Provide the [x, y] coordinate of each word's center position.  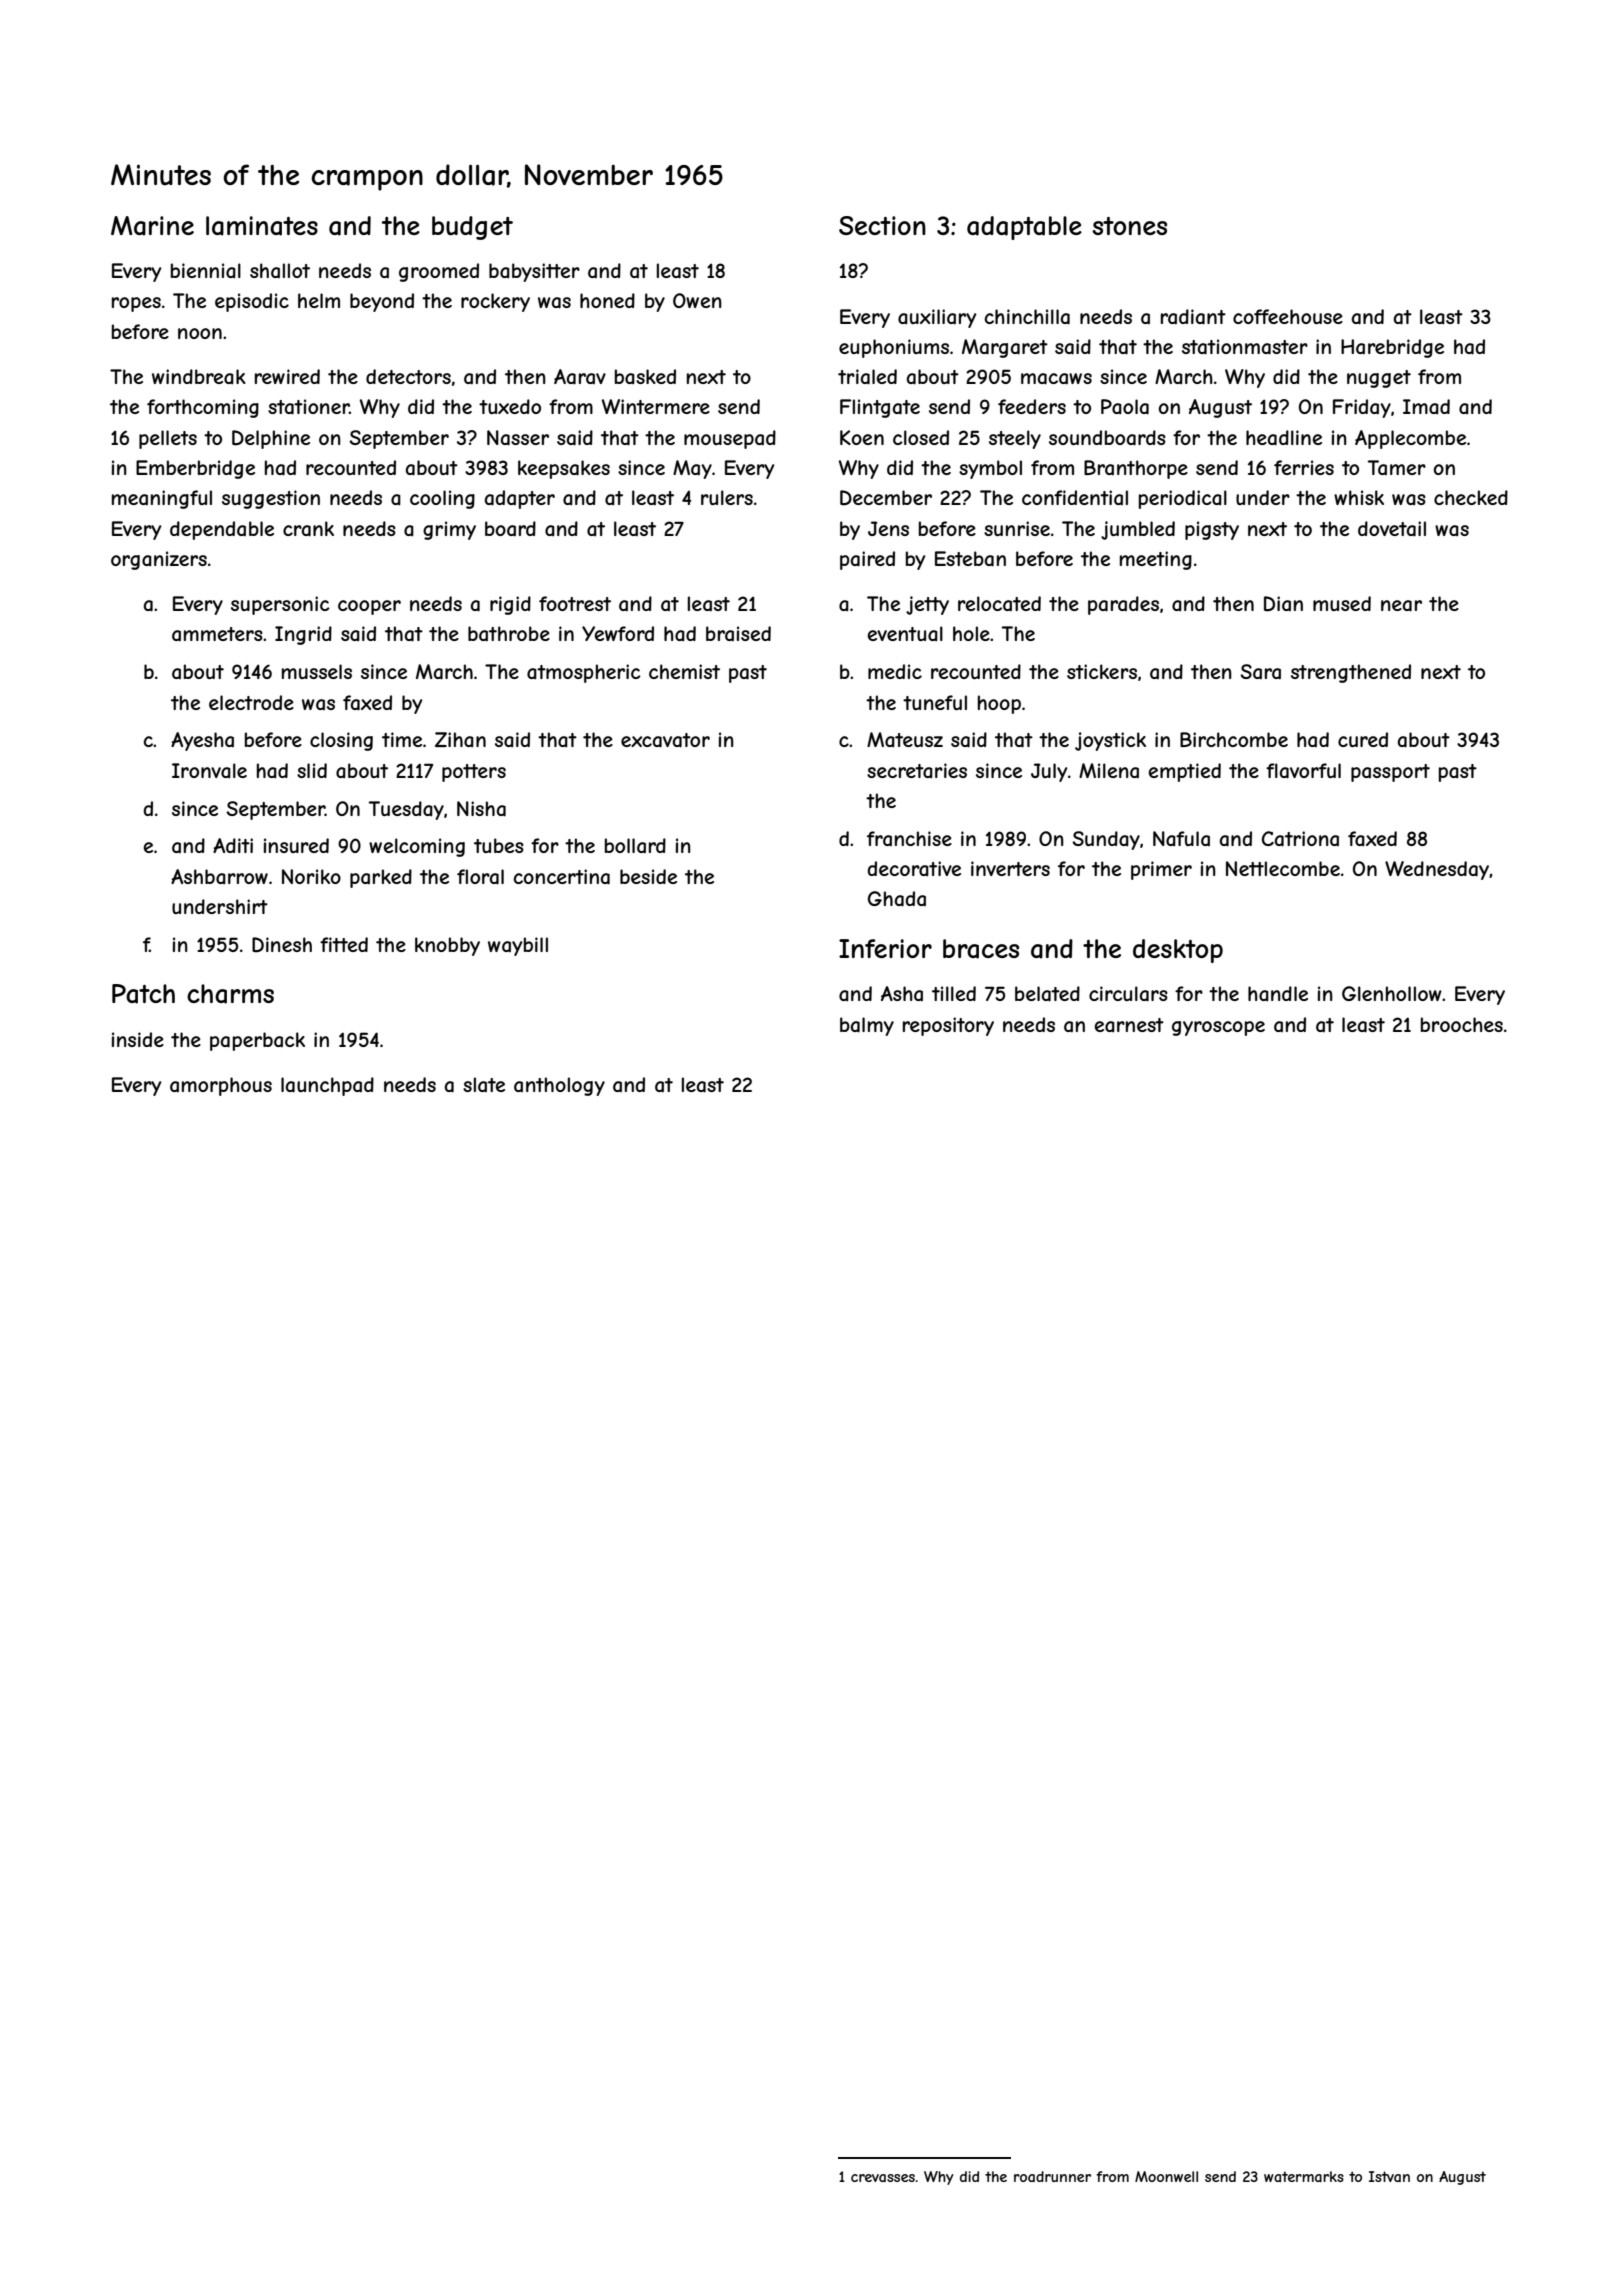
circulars [1128, 994]
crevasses [883, 2178]
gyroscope [1218, 1028]
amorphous [221, 1086]
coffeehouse [1288, 316]
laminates [262, 226]
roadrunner [1052, 2176]
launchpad [327, 1086]
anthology [559, 1086]
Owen [697, 300]
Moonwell [1166, 2176]
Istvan [1389, 2176]
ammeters [217, 634]
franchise [909, 839]
